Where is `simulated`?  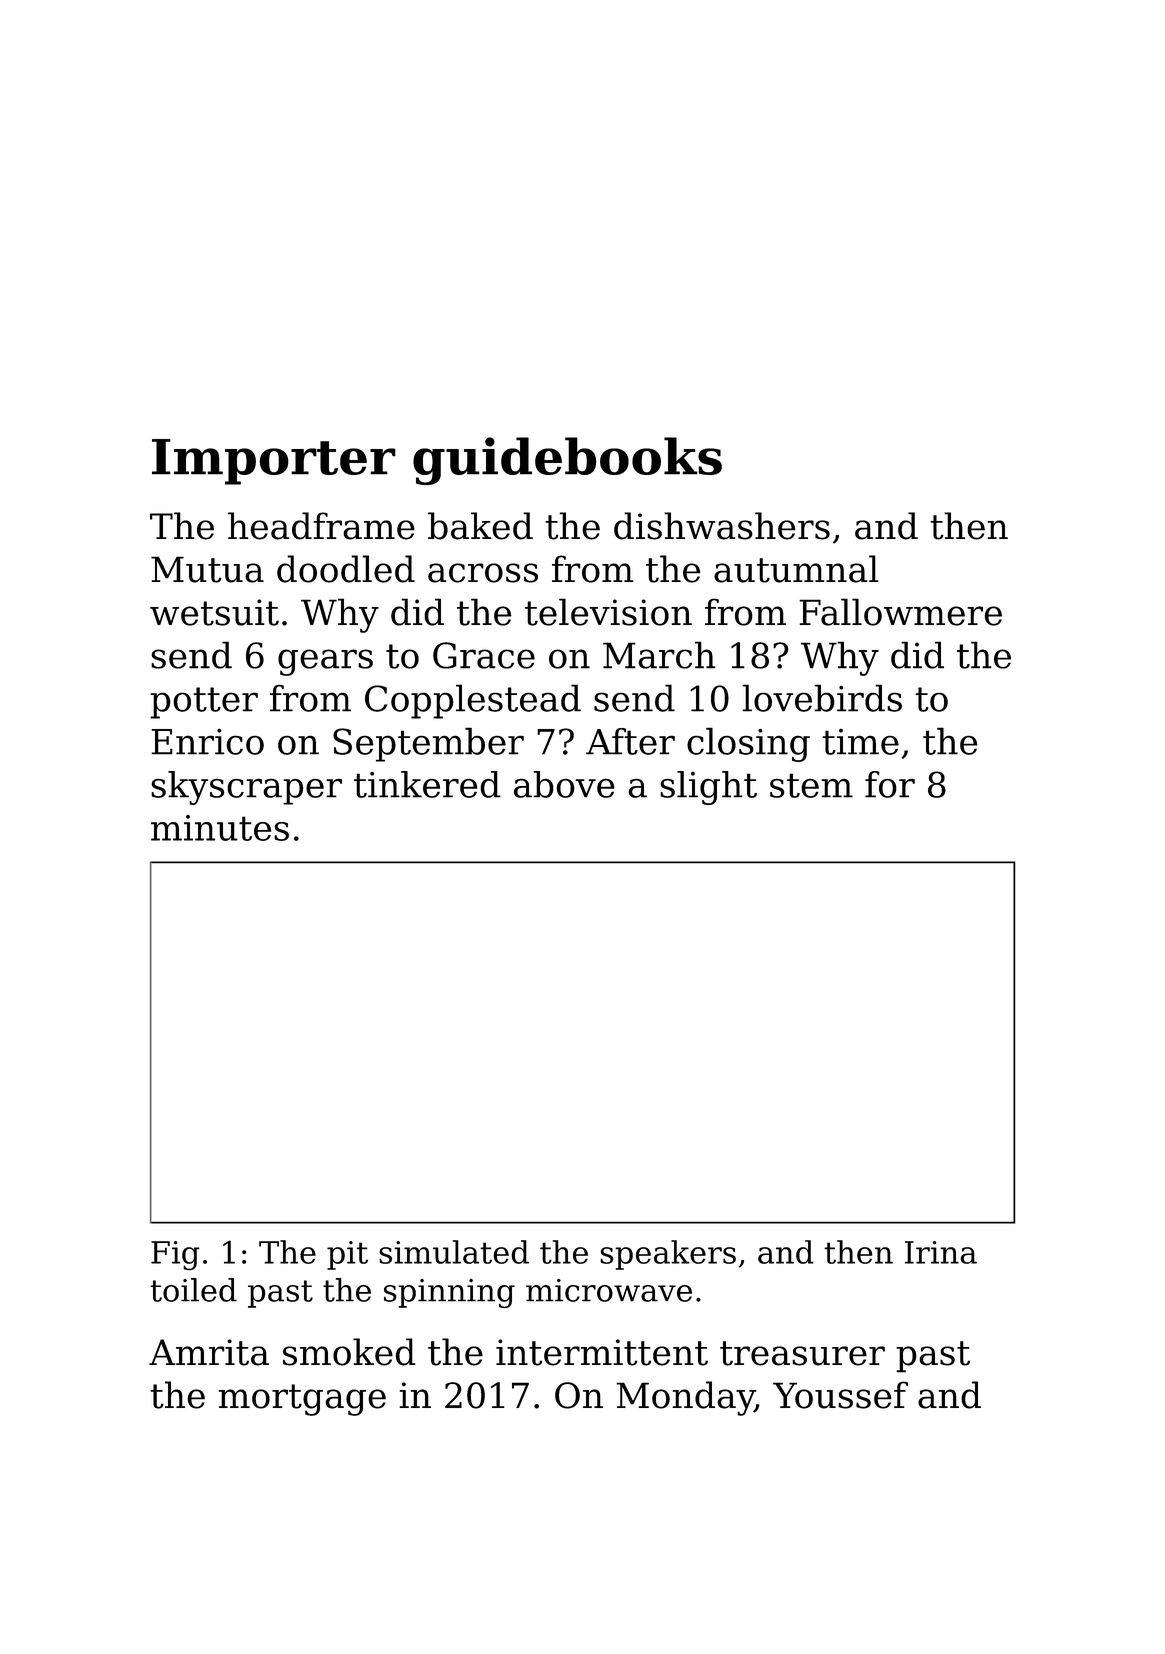 simulated is located at coordinates (454, 1252).
